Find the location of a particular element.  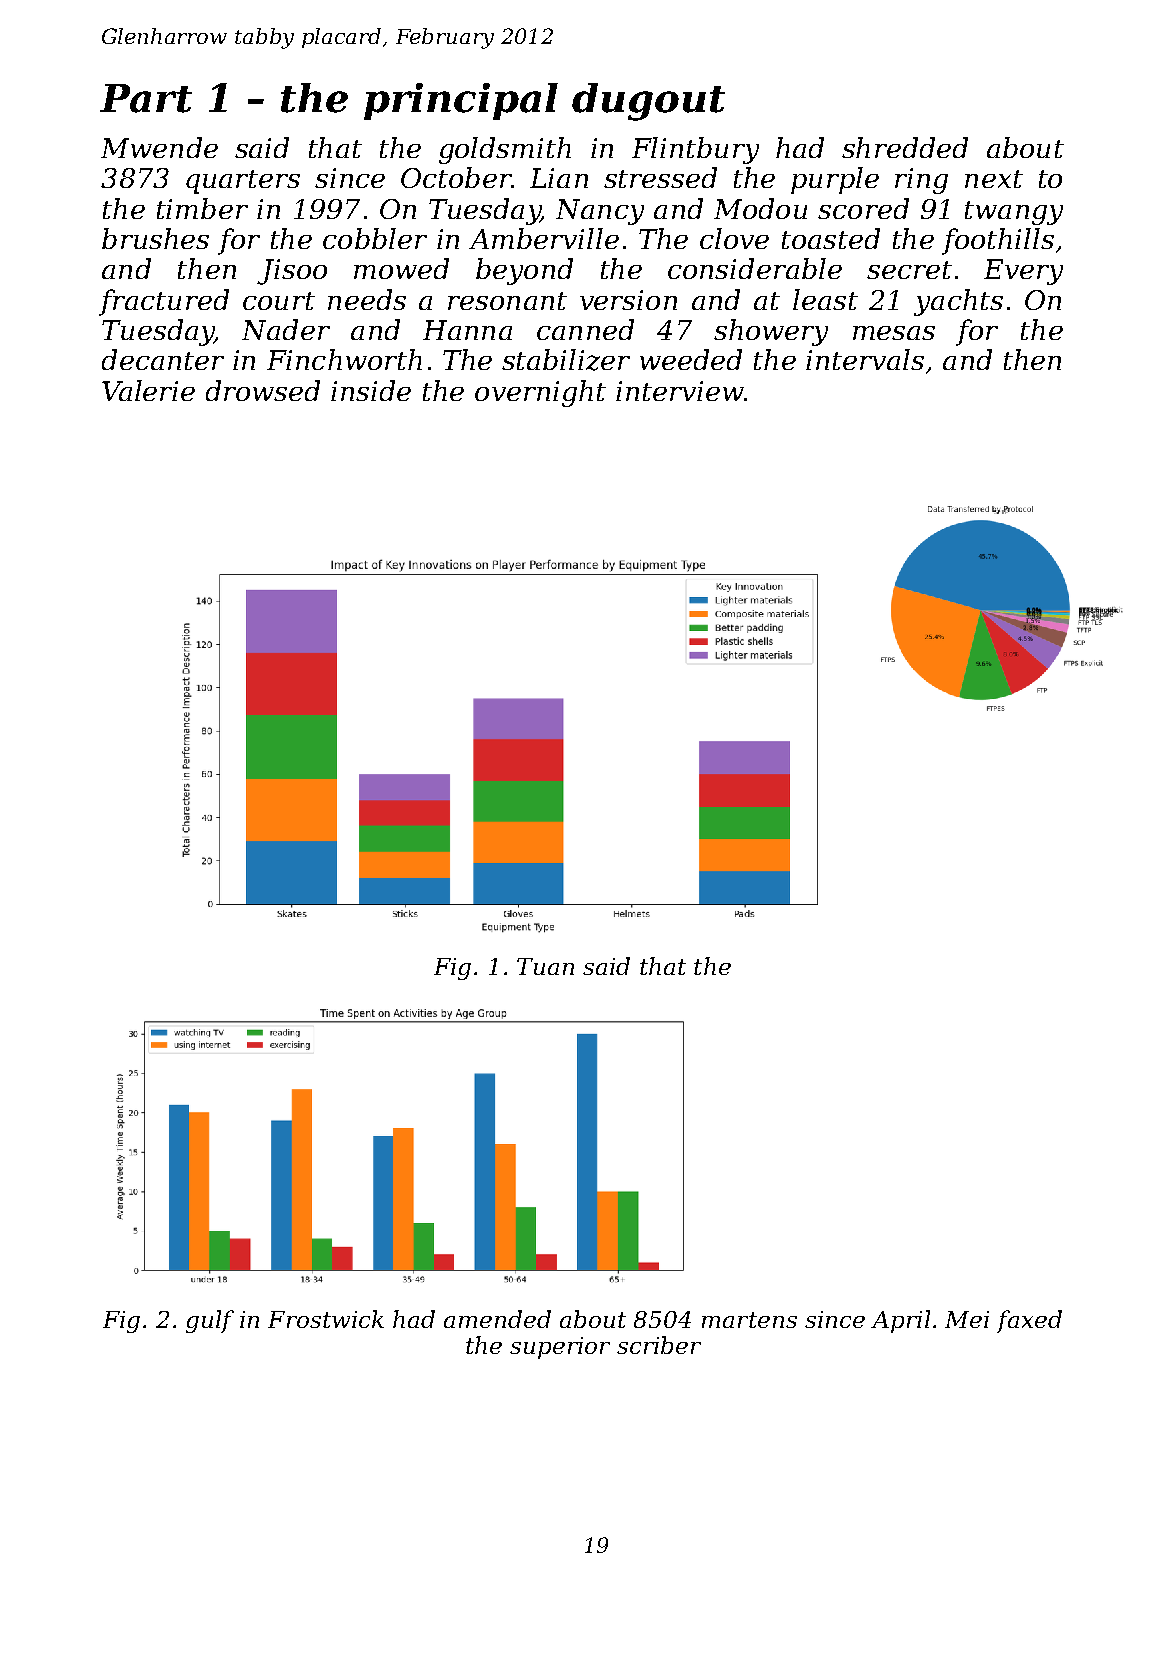

faxed is located at coordinates (1029, 1321).
